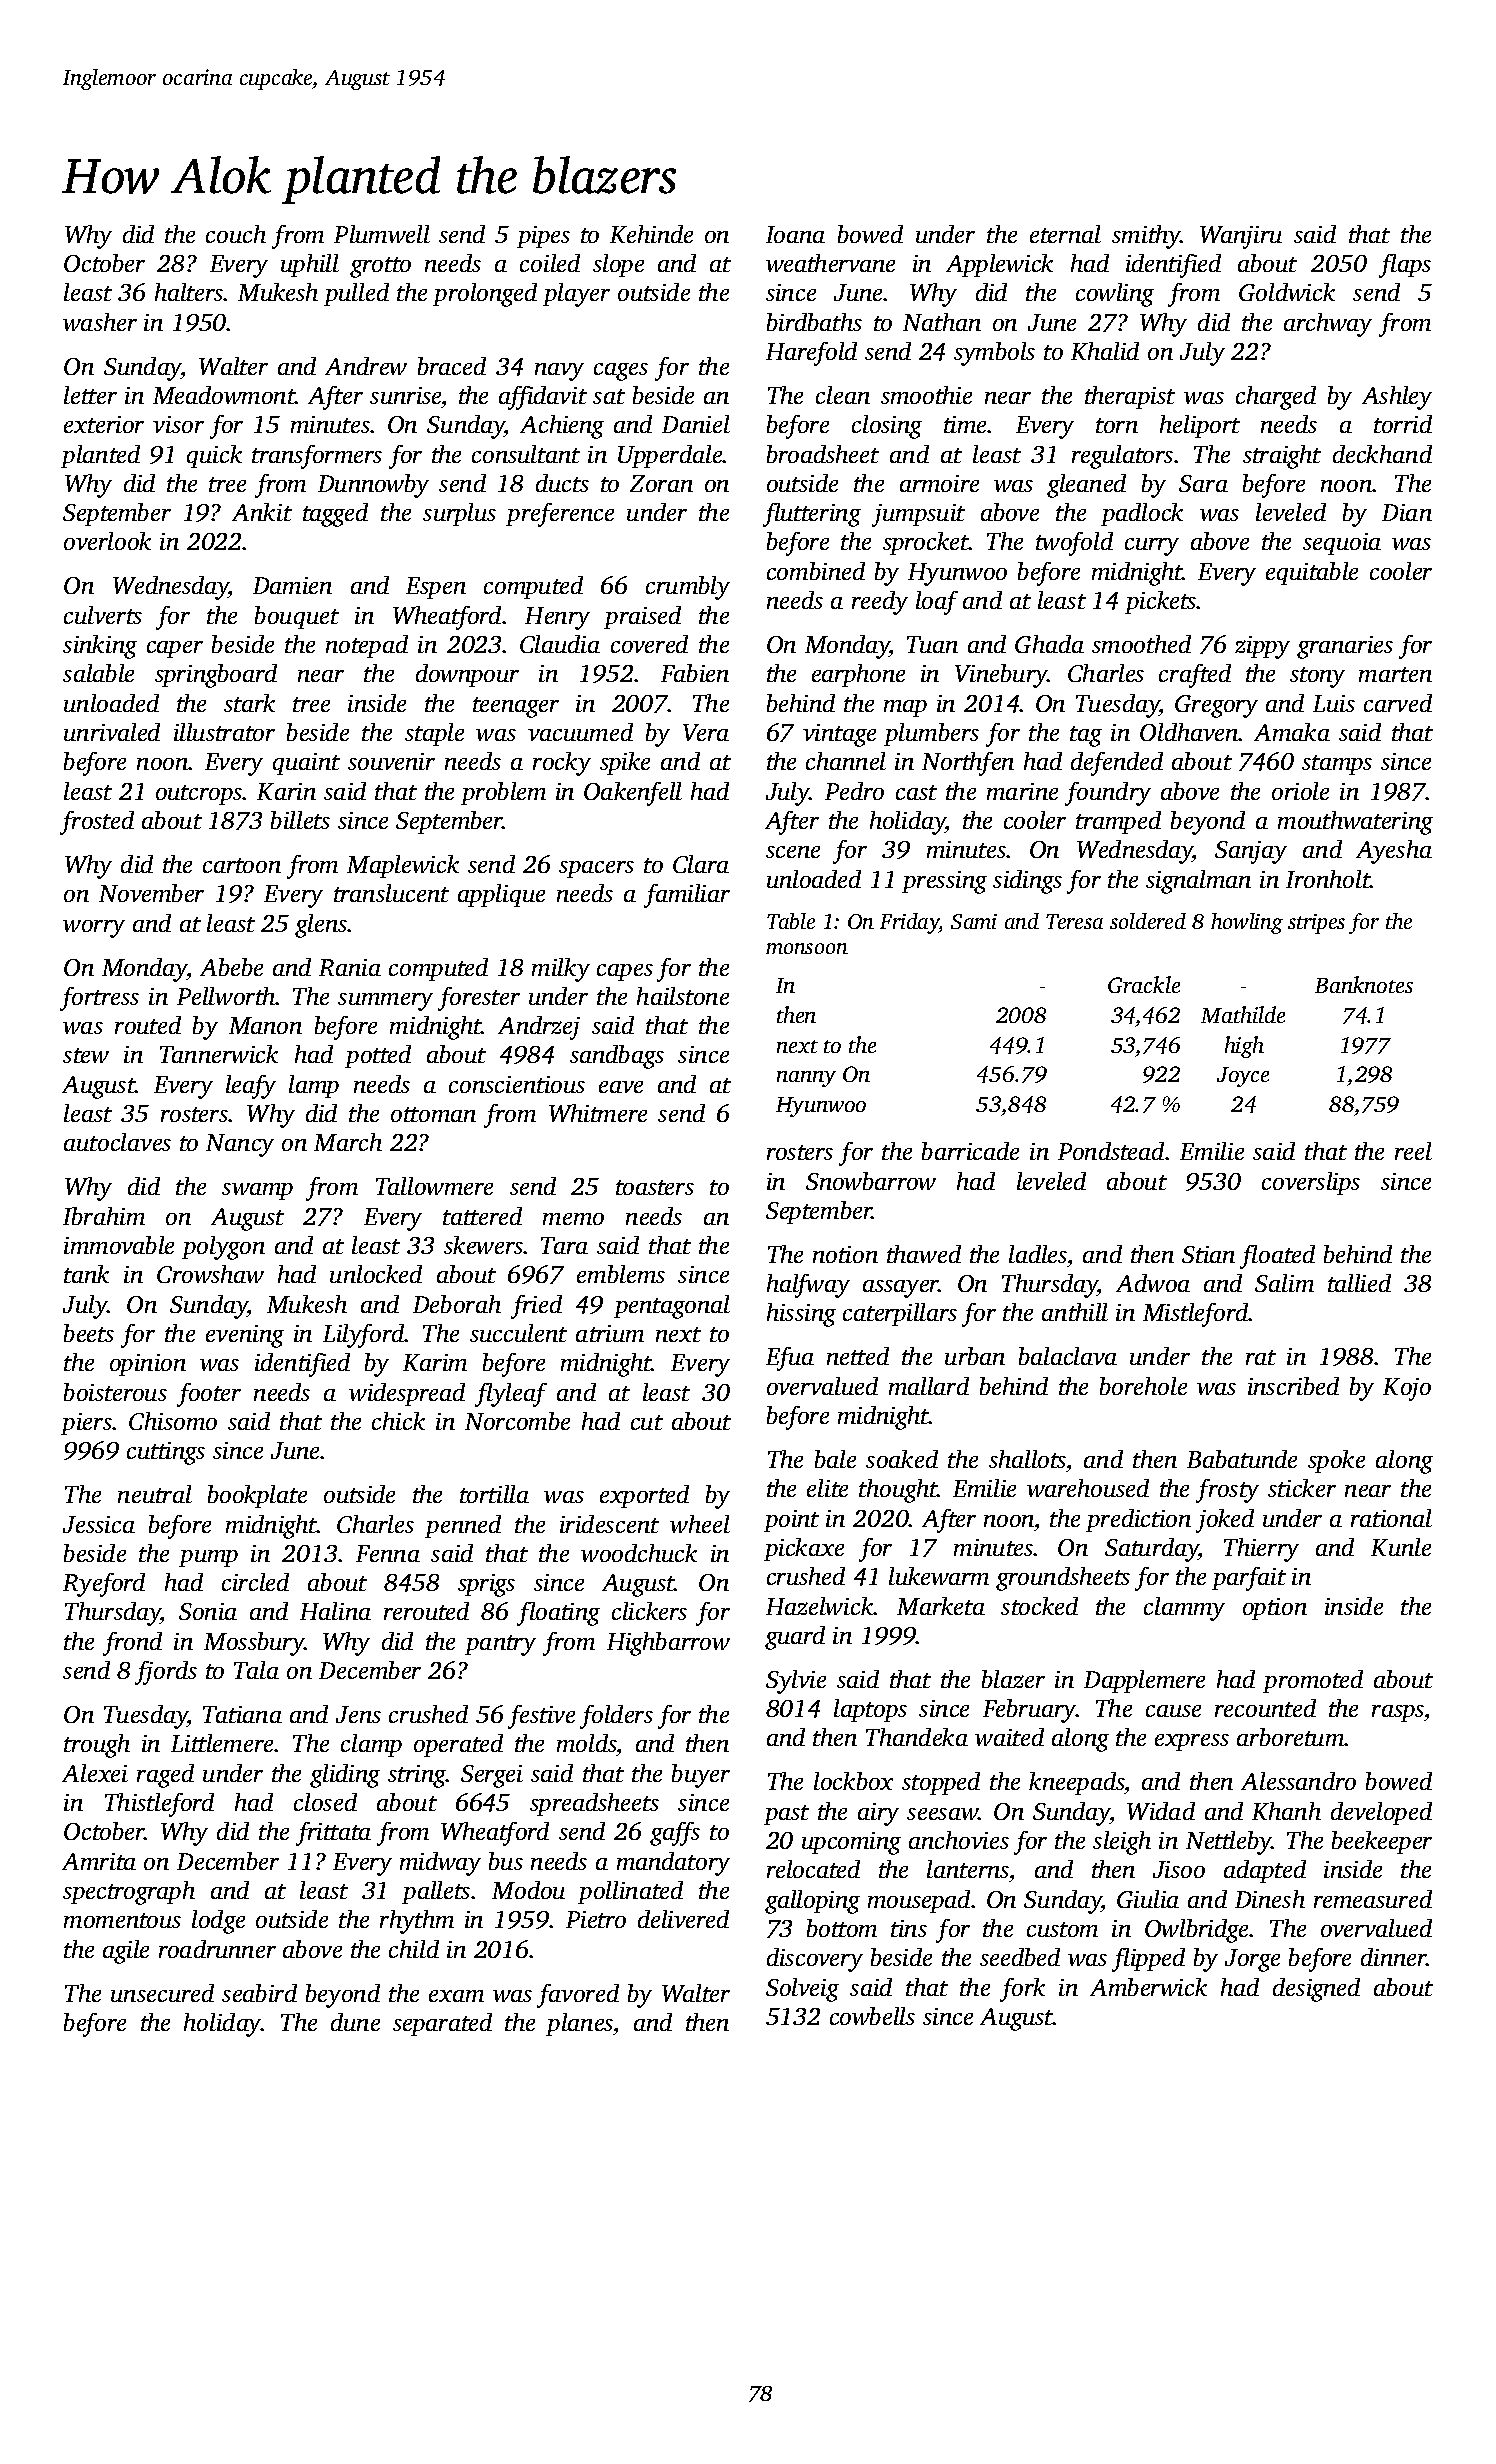 This screenshot has height=2464, width=1496. What do you see at coordinates (199, 795) in the screenshot?
I see `outcrops` at bounding box center [199, 795].
